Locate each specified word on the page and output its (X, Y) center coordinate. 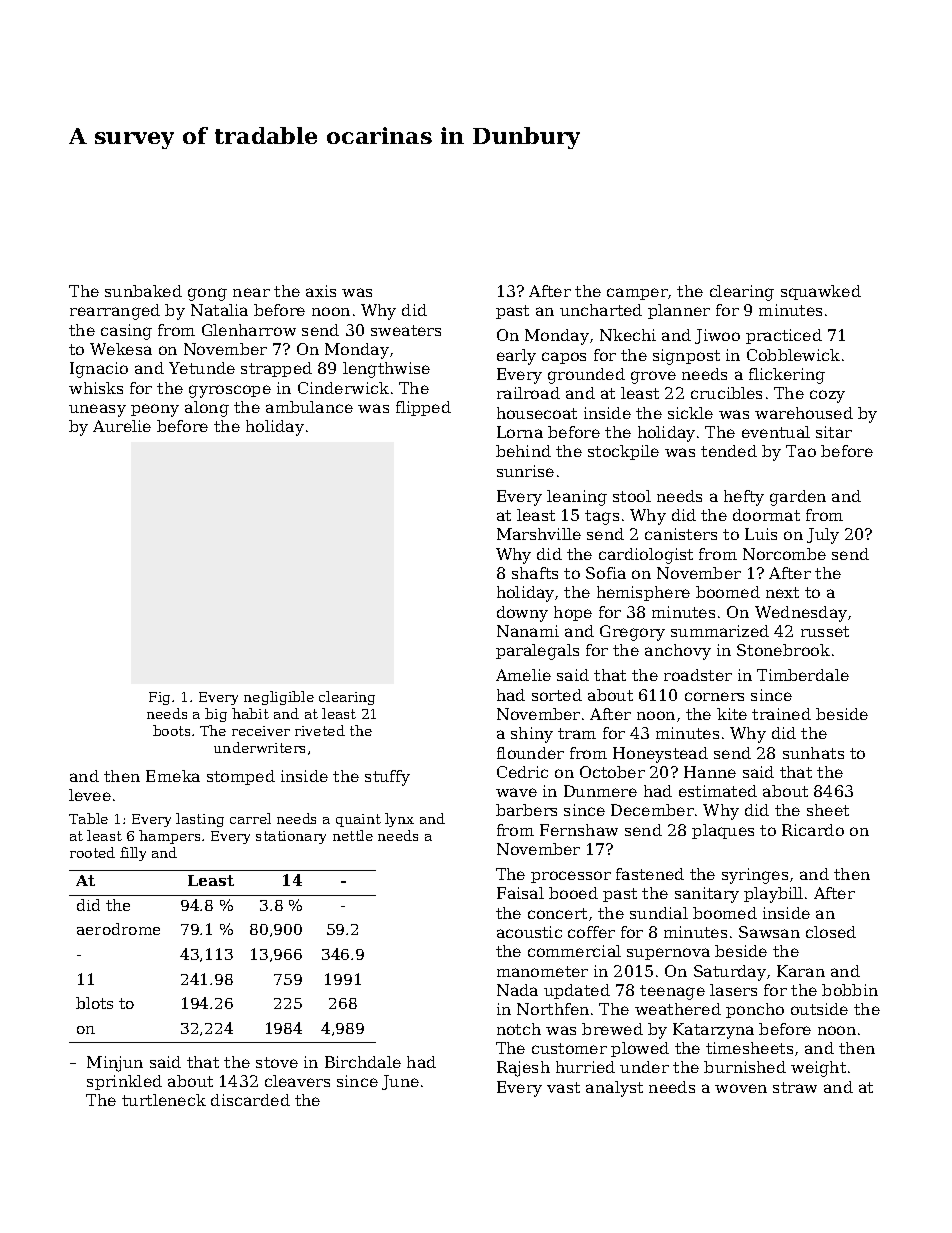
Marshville (539, 534)
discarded (250, 1100)
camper (637, 294)
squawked (821, 292)
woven (741, 1088)
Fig (159, 698)
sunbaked (143, 291)
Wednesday (801, 614)
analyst (614, 1089)
